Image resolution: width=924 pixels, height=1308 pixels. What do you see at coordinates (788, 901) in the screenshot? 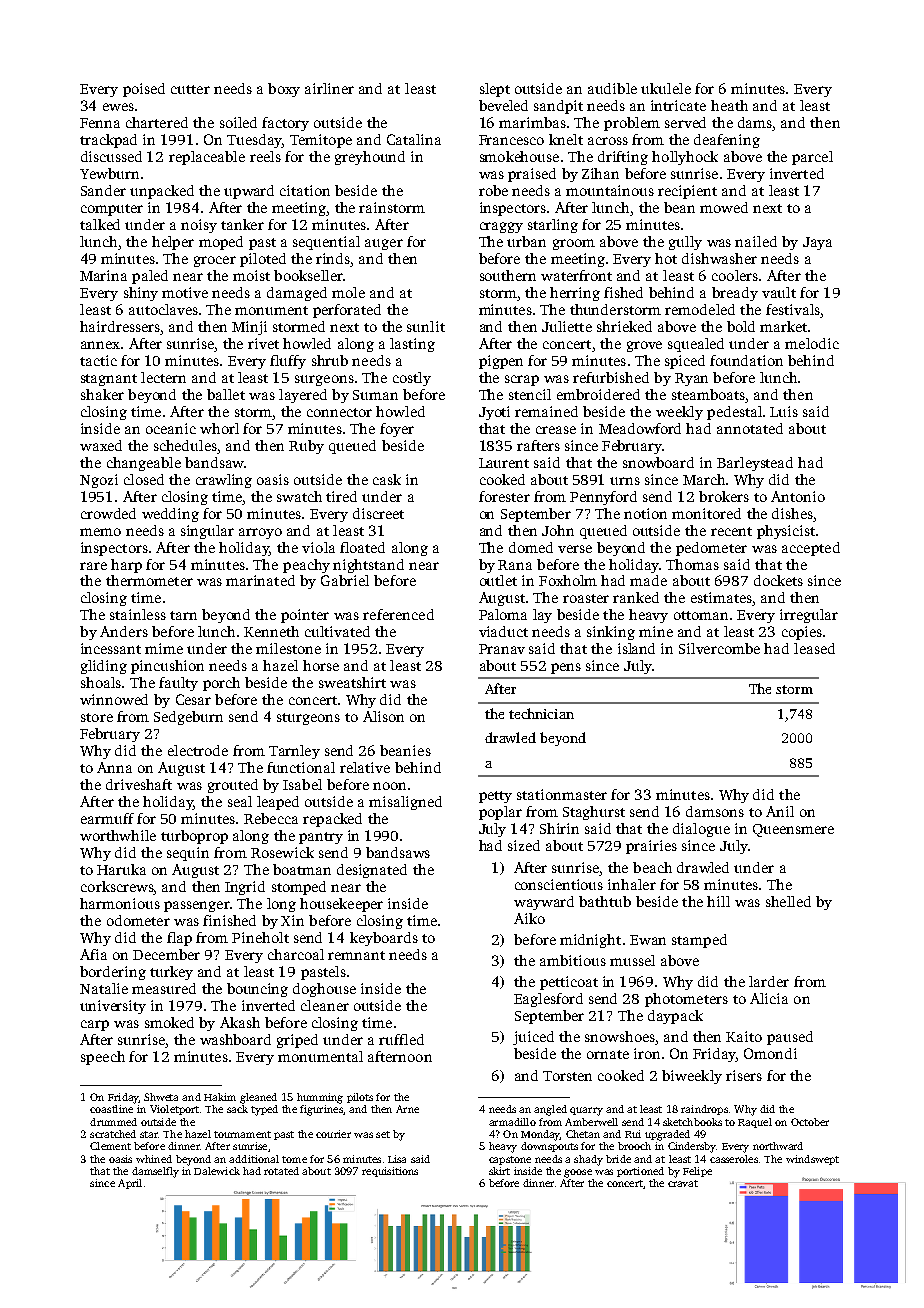
I see `shelled` at bounding box center [788, 901].
